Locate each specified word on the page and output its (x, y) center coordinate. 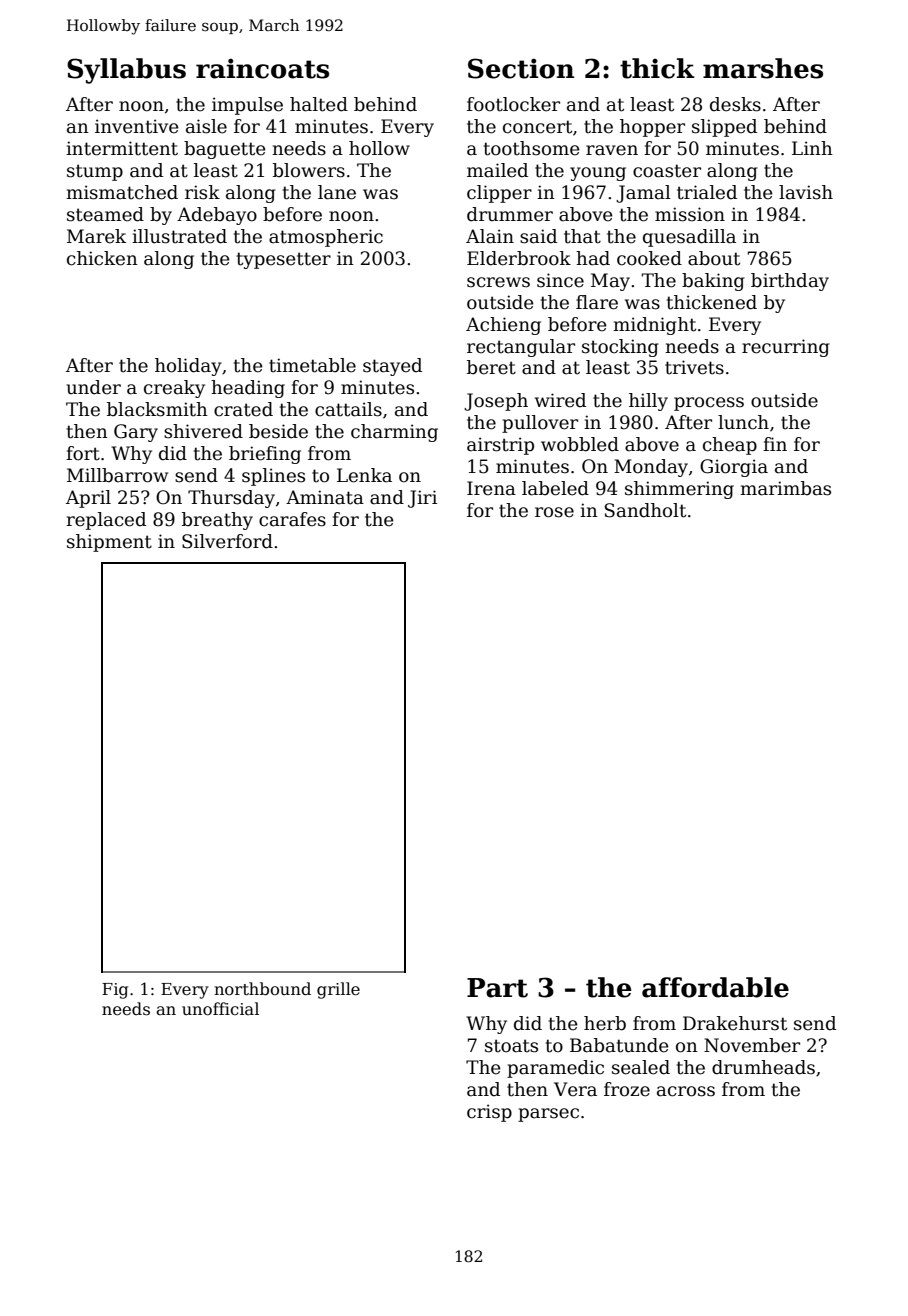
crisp (489, 1113)
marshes (763, 68)
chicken (102, 258)
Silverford (227, 541)
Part (497, 988)
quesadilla (689, 238)
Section (521, 68)
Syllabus (126, 71)
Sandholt (645, 510)
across (686, 1091)
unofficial (220, 1008)
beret (491, 367)
